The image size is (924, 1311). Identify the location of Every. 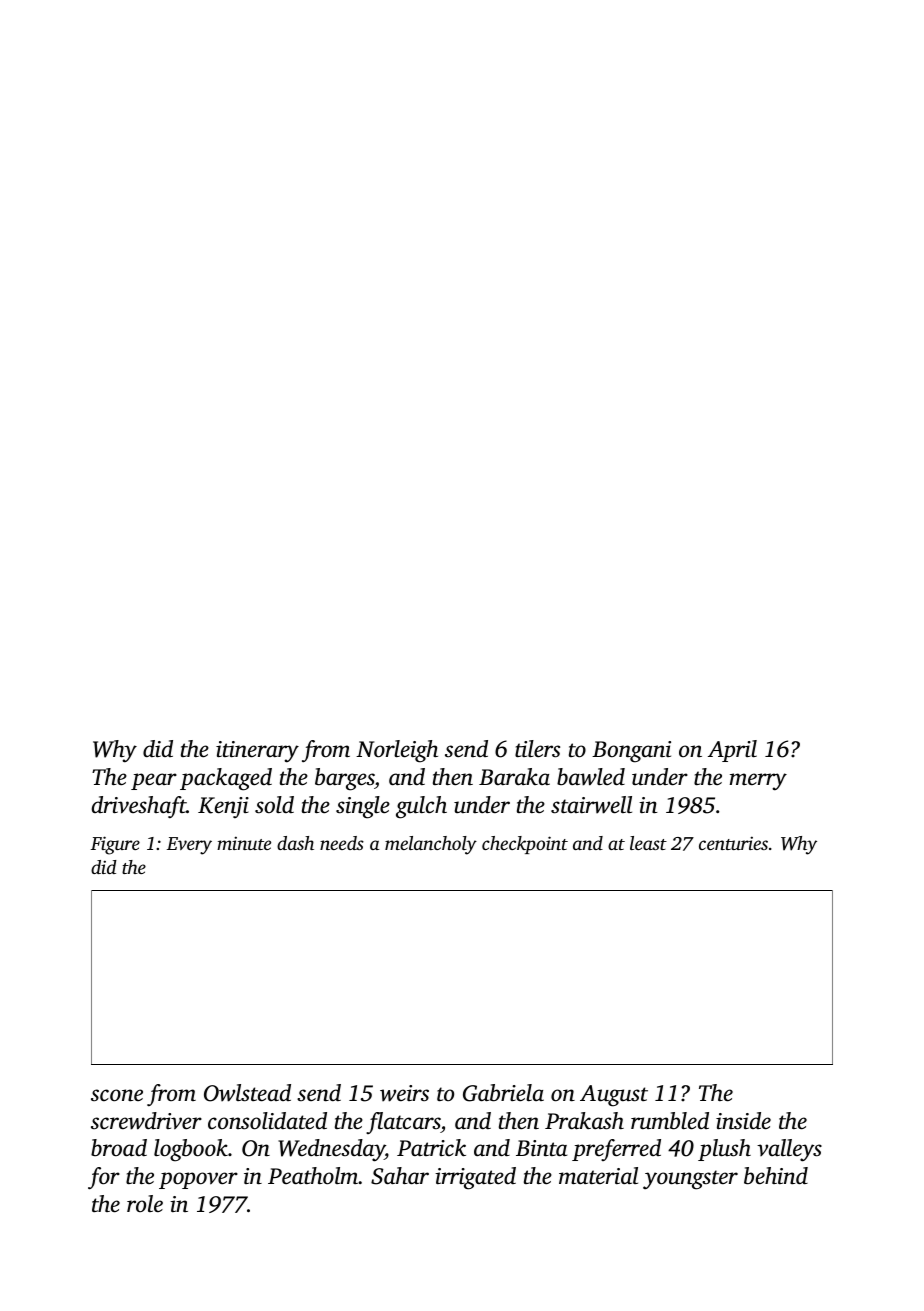
(189, 846).
